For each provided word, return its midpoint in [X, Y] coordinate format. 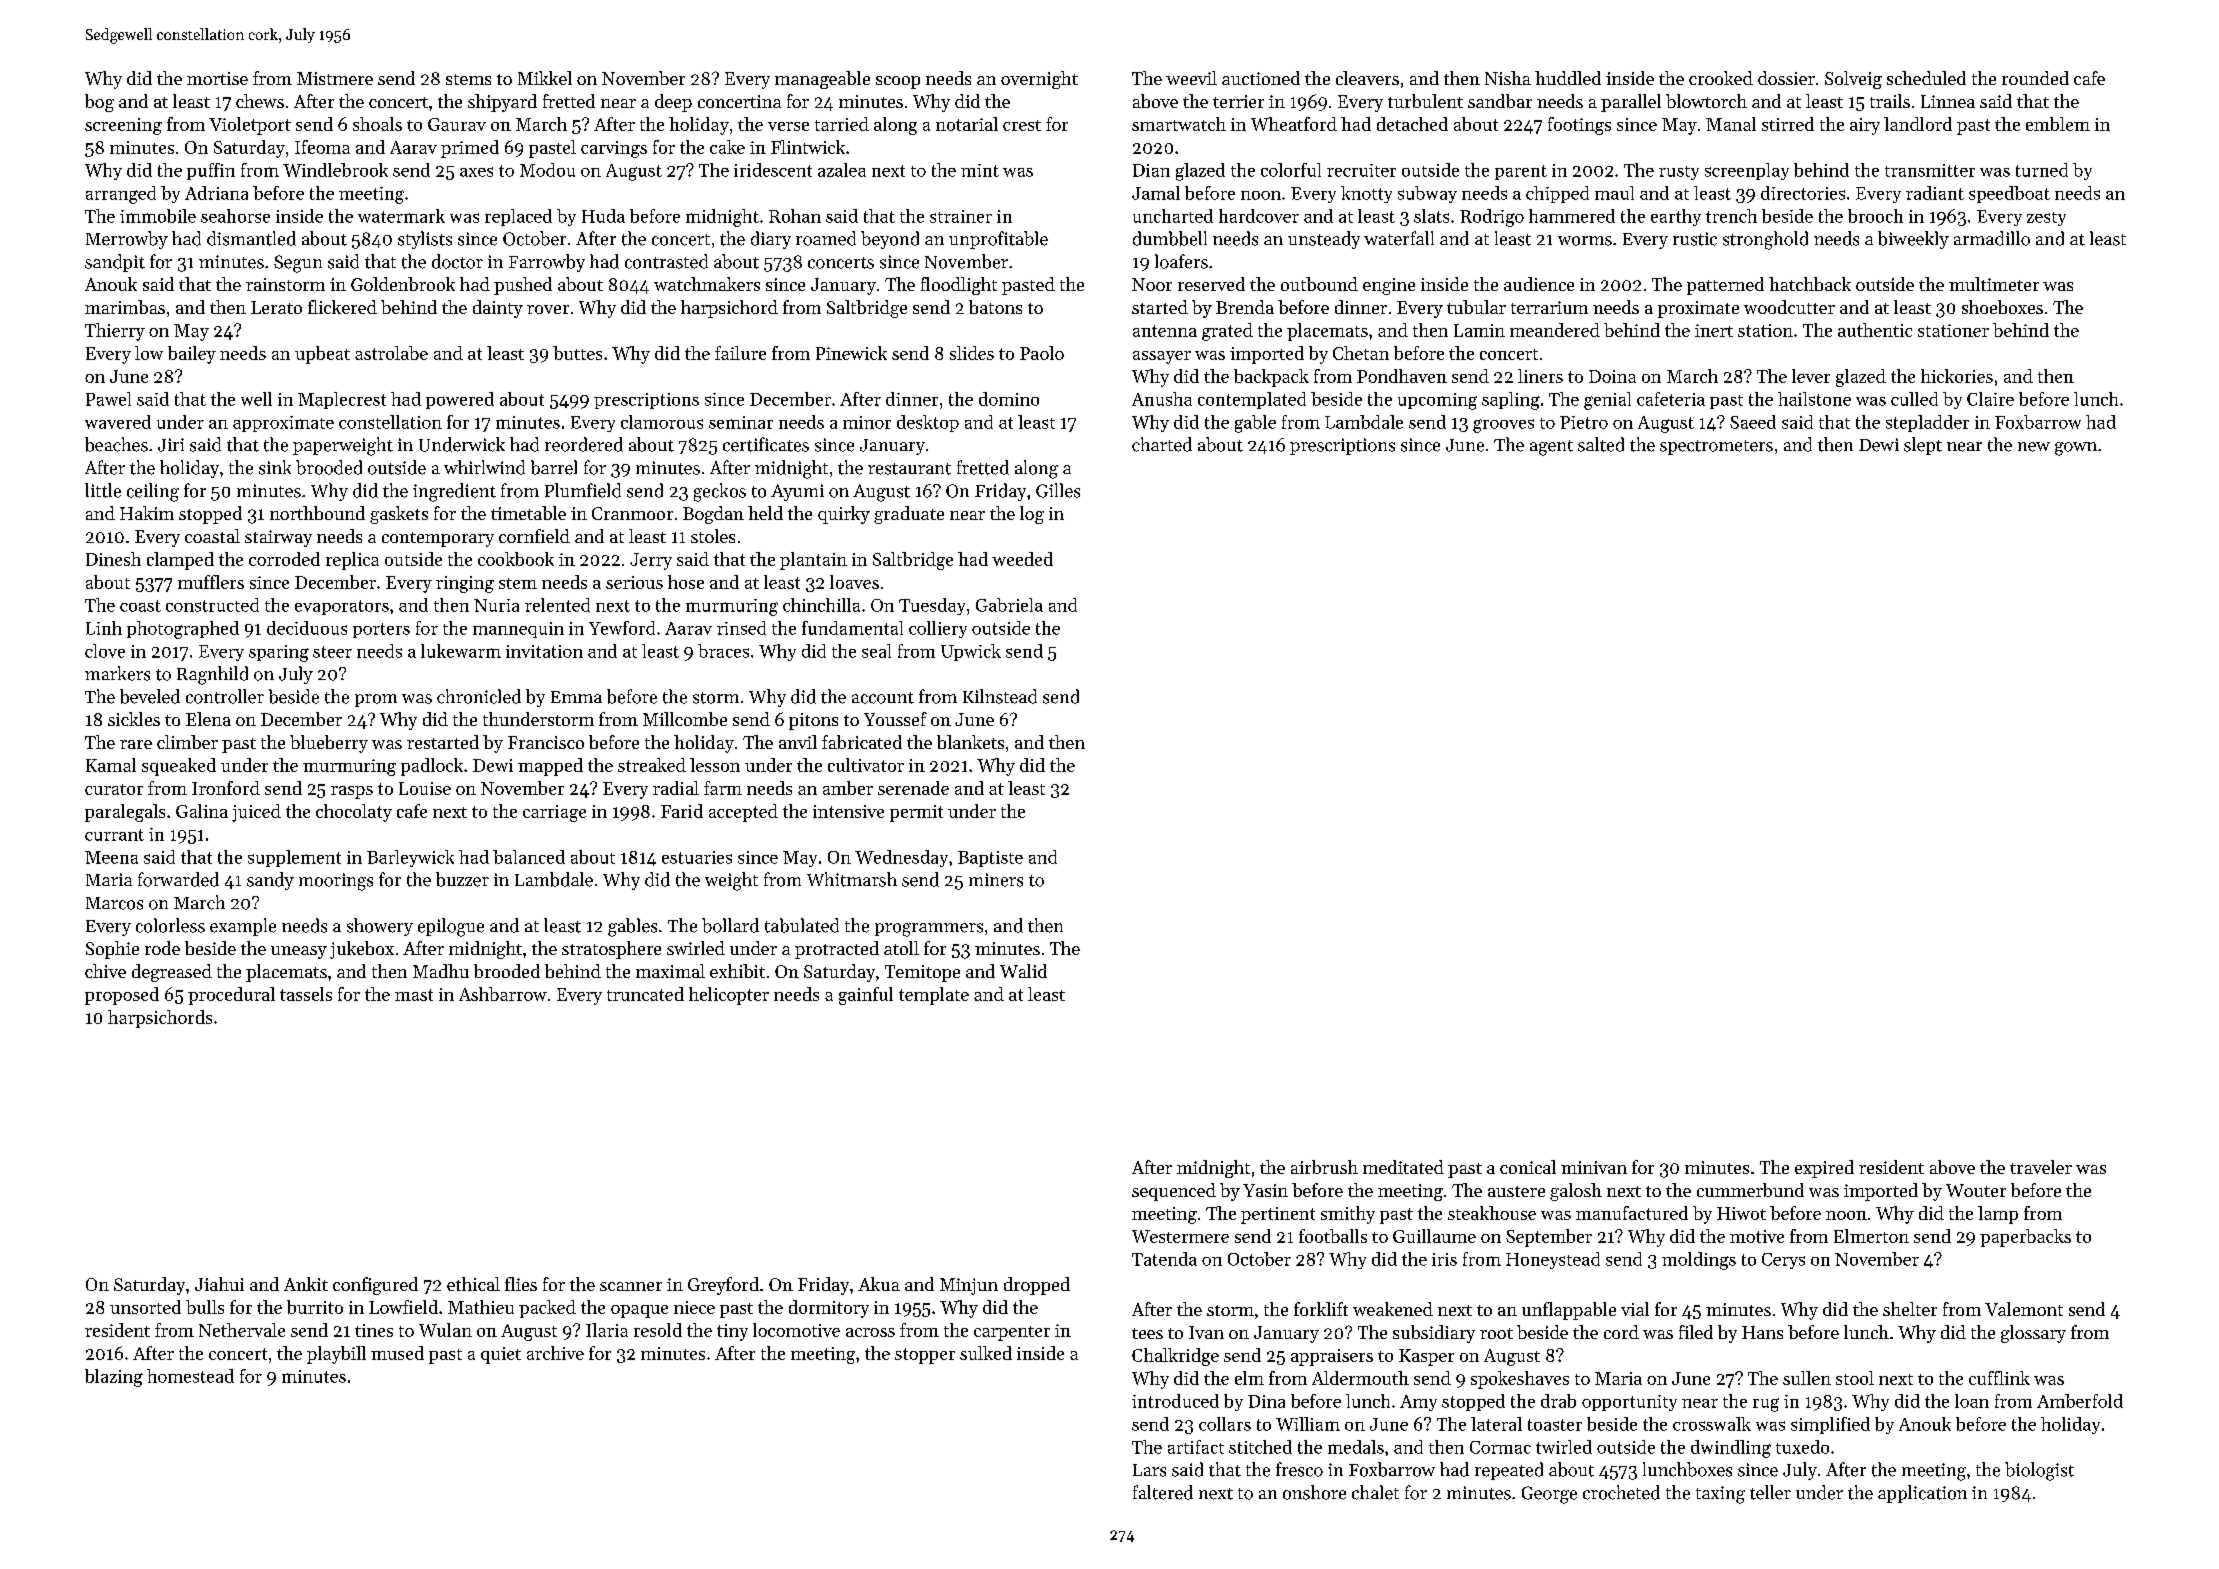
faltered [1163, 1492]
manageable [822, 80]
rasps [352, 792]
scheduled [1926, 78]
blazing [114, 1378]
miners [996, 880]
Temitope [922, 973]
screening [123, 126]
